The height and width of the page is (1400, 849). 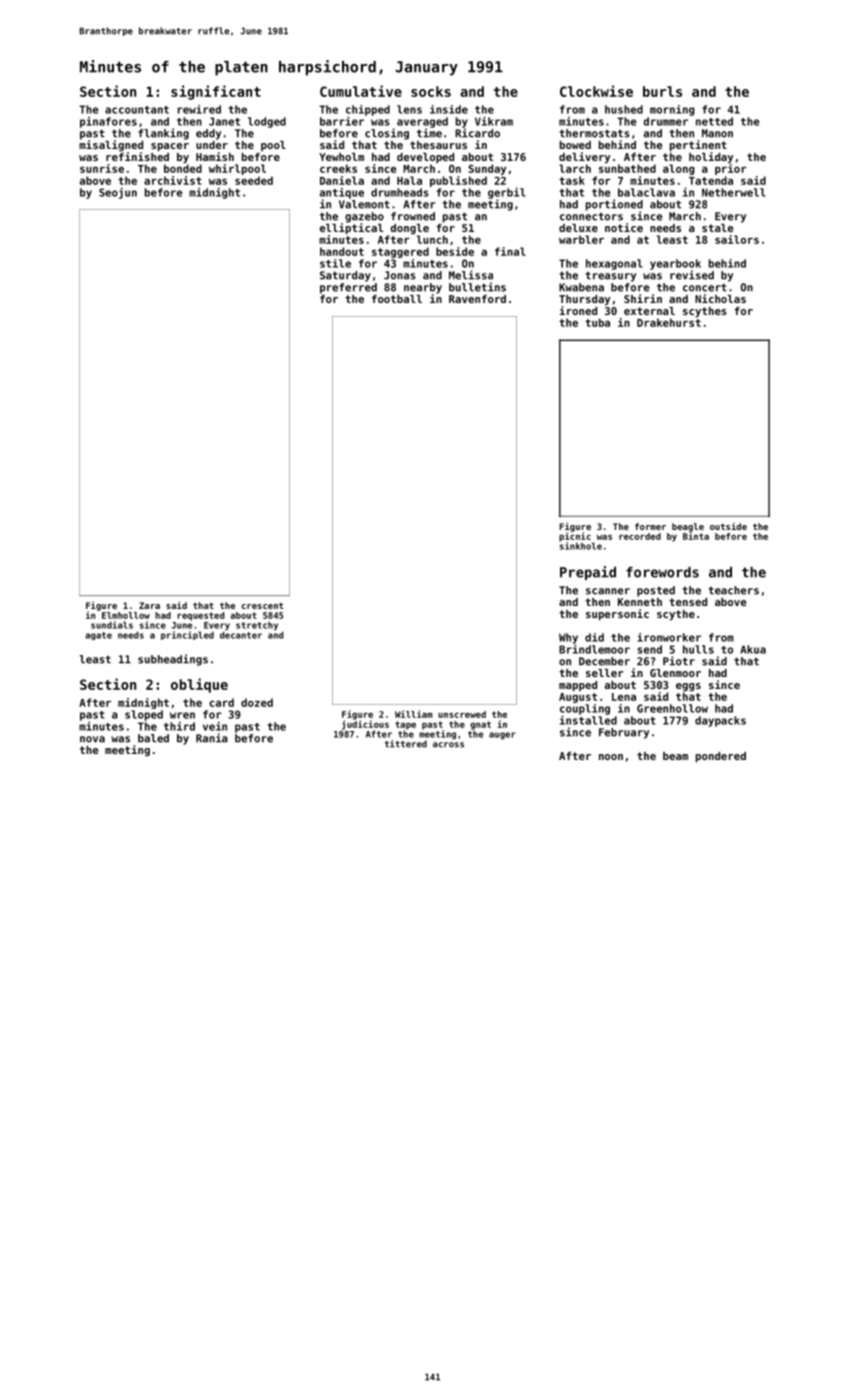 I want to click on teachers, so click(x=733, y=590).
